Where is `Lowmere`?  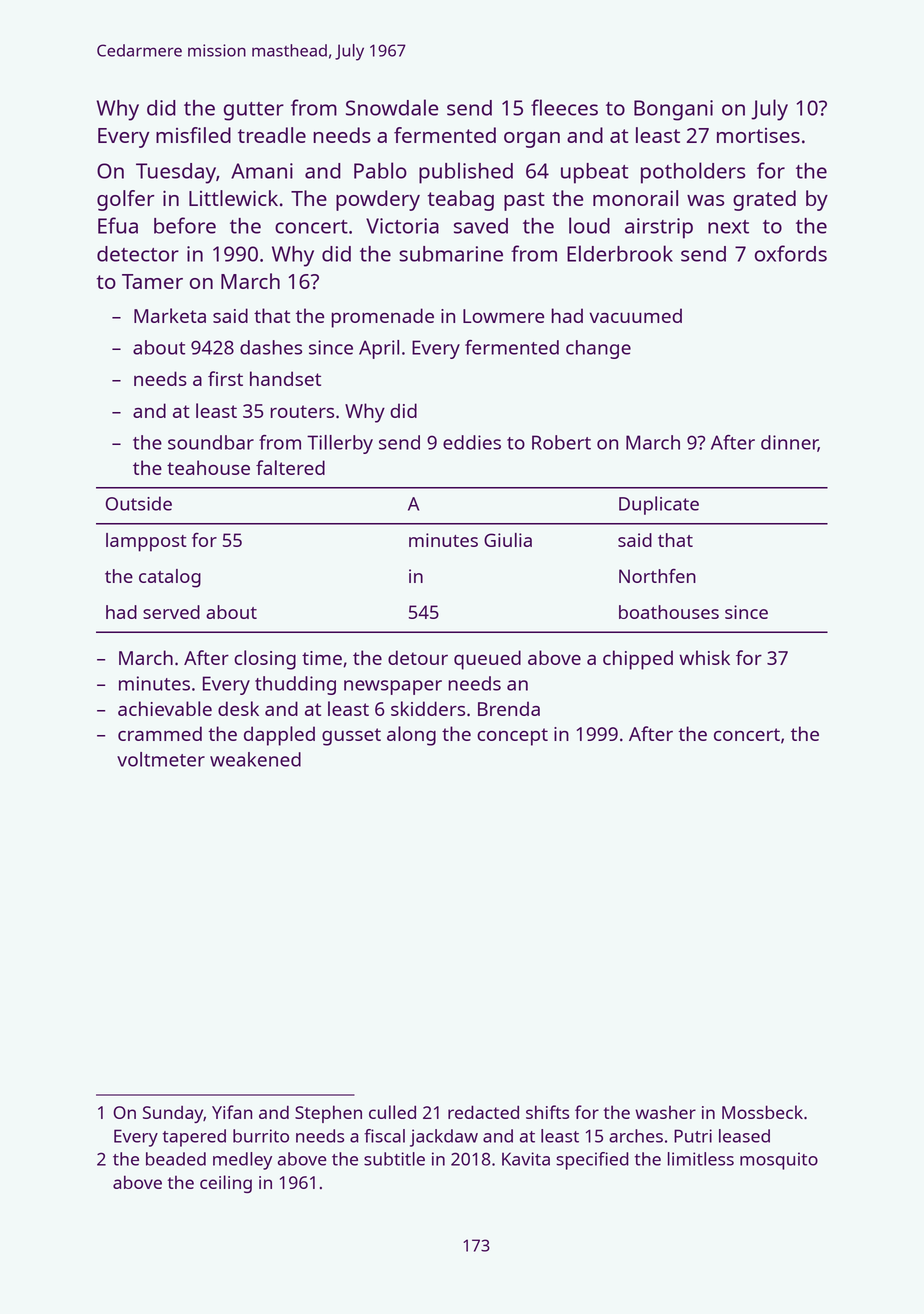 Lowmere is located at coordinates (503, 316).
